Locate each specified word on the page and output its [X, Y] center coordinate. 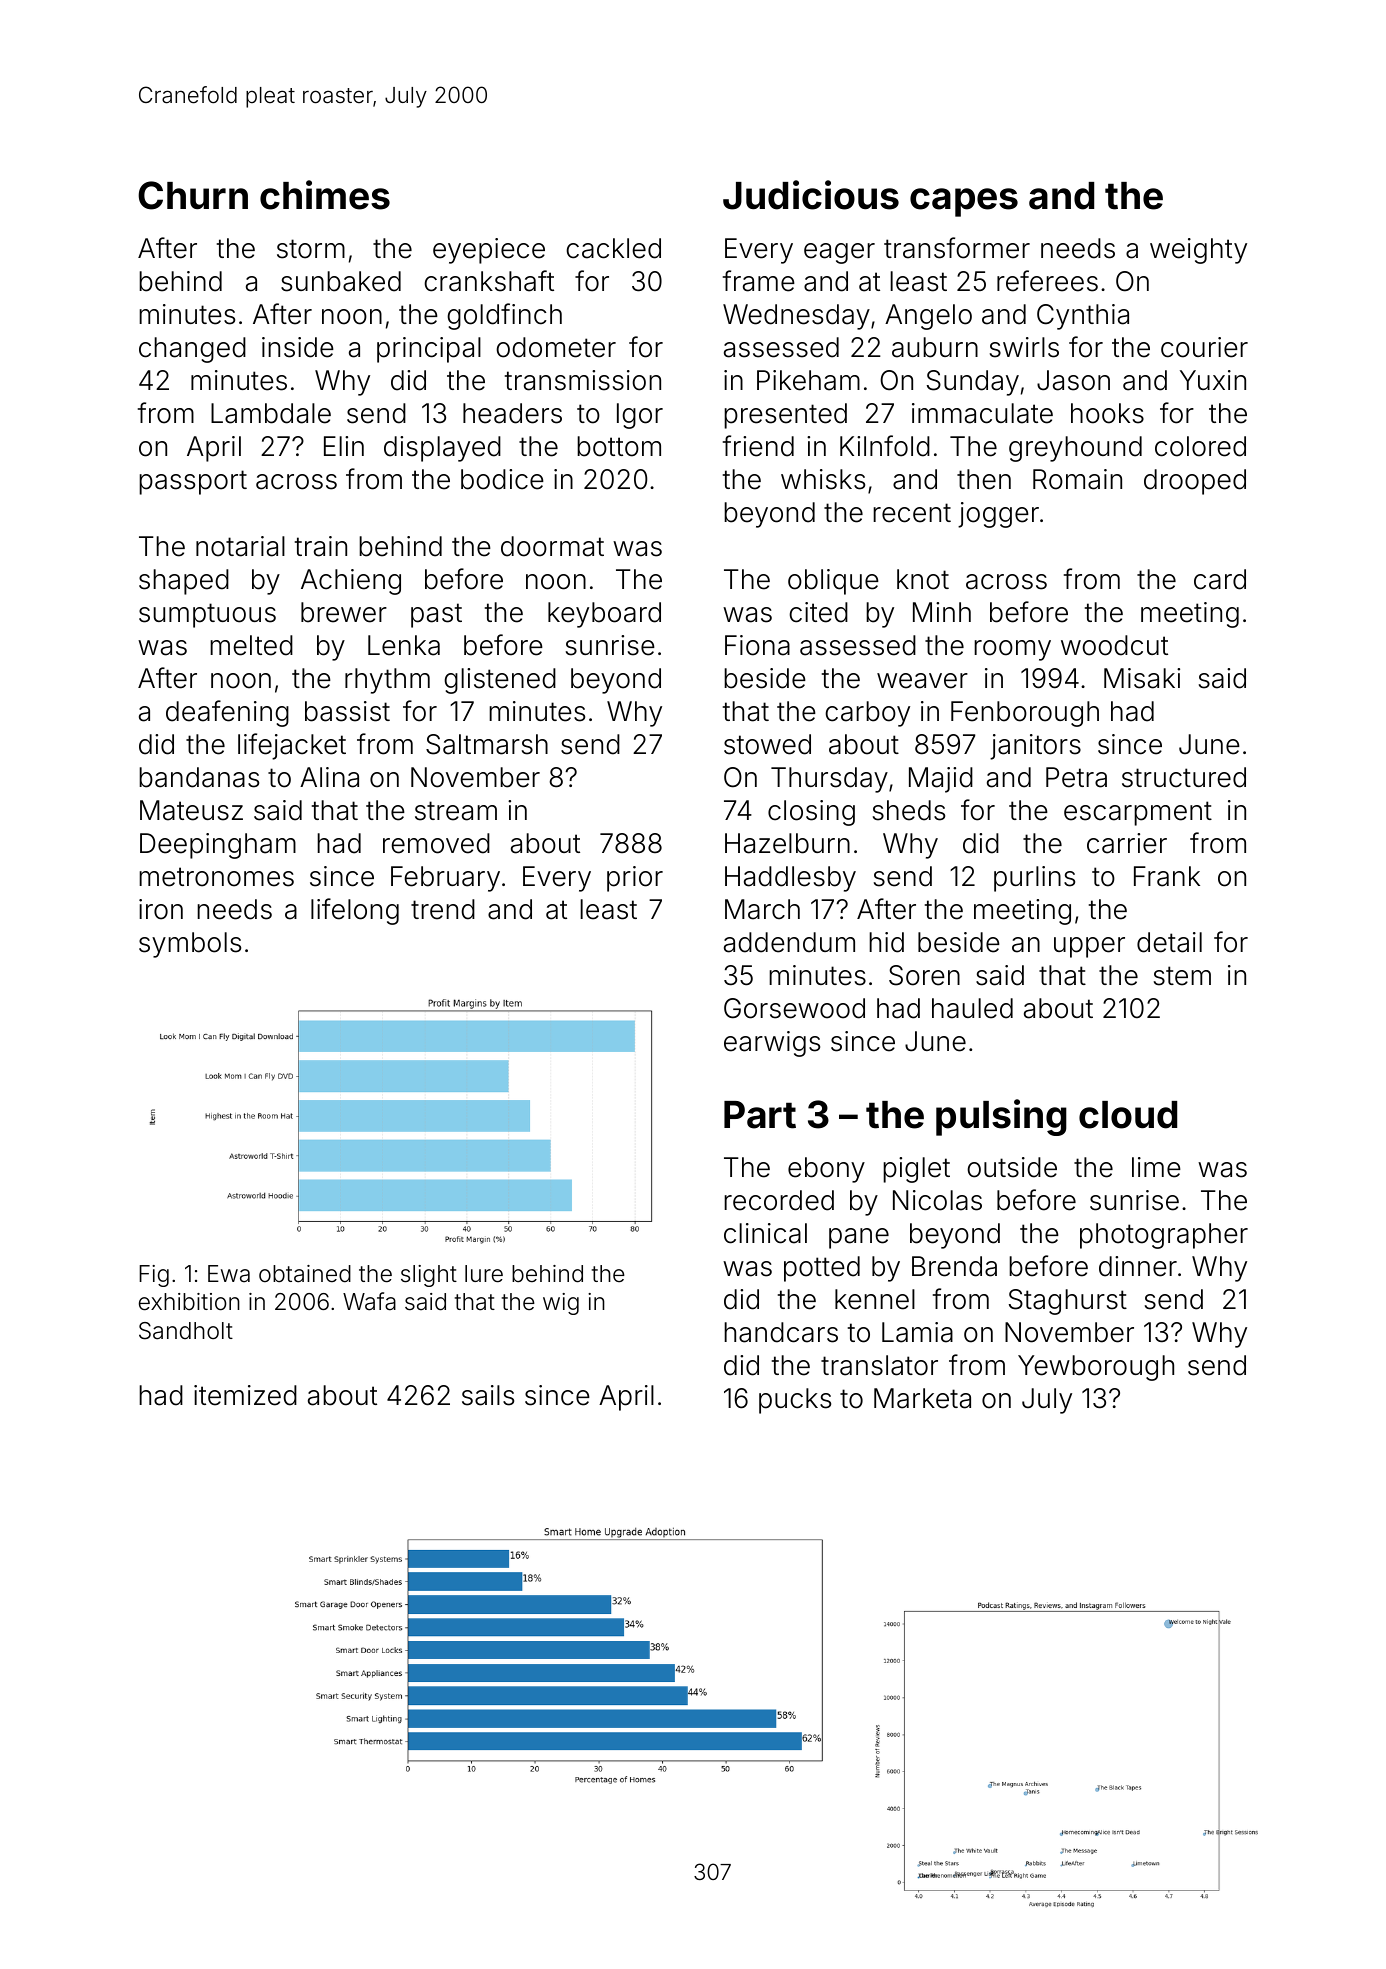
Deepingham [218, 846]
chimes [325, 195]
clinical [765, 1233]
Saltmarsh [487, 744]
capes [964, 202]
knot [923, 579]
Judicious [811, 195]
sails [488, 1395]
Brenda [954, 1266]
